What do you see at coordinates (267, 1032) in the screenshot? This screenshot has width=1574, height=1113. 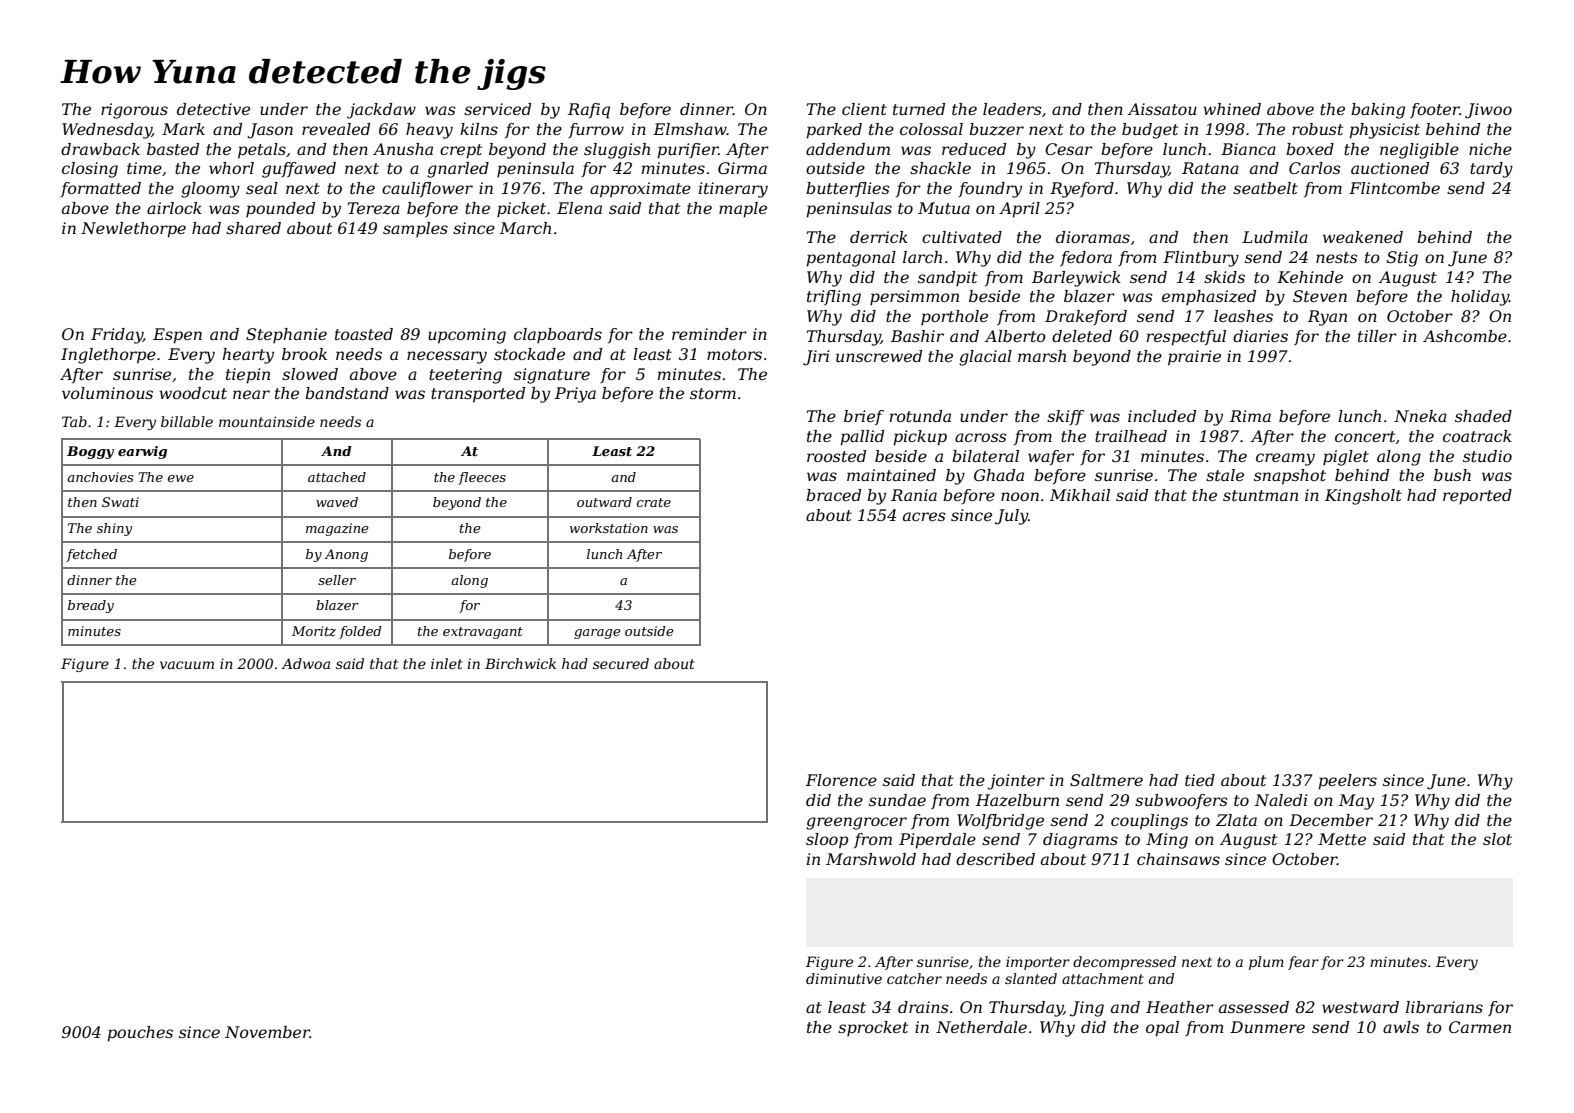 I see `November` at bounding box center [267, 1032].
